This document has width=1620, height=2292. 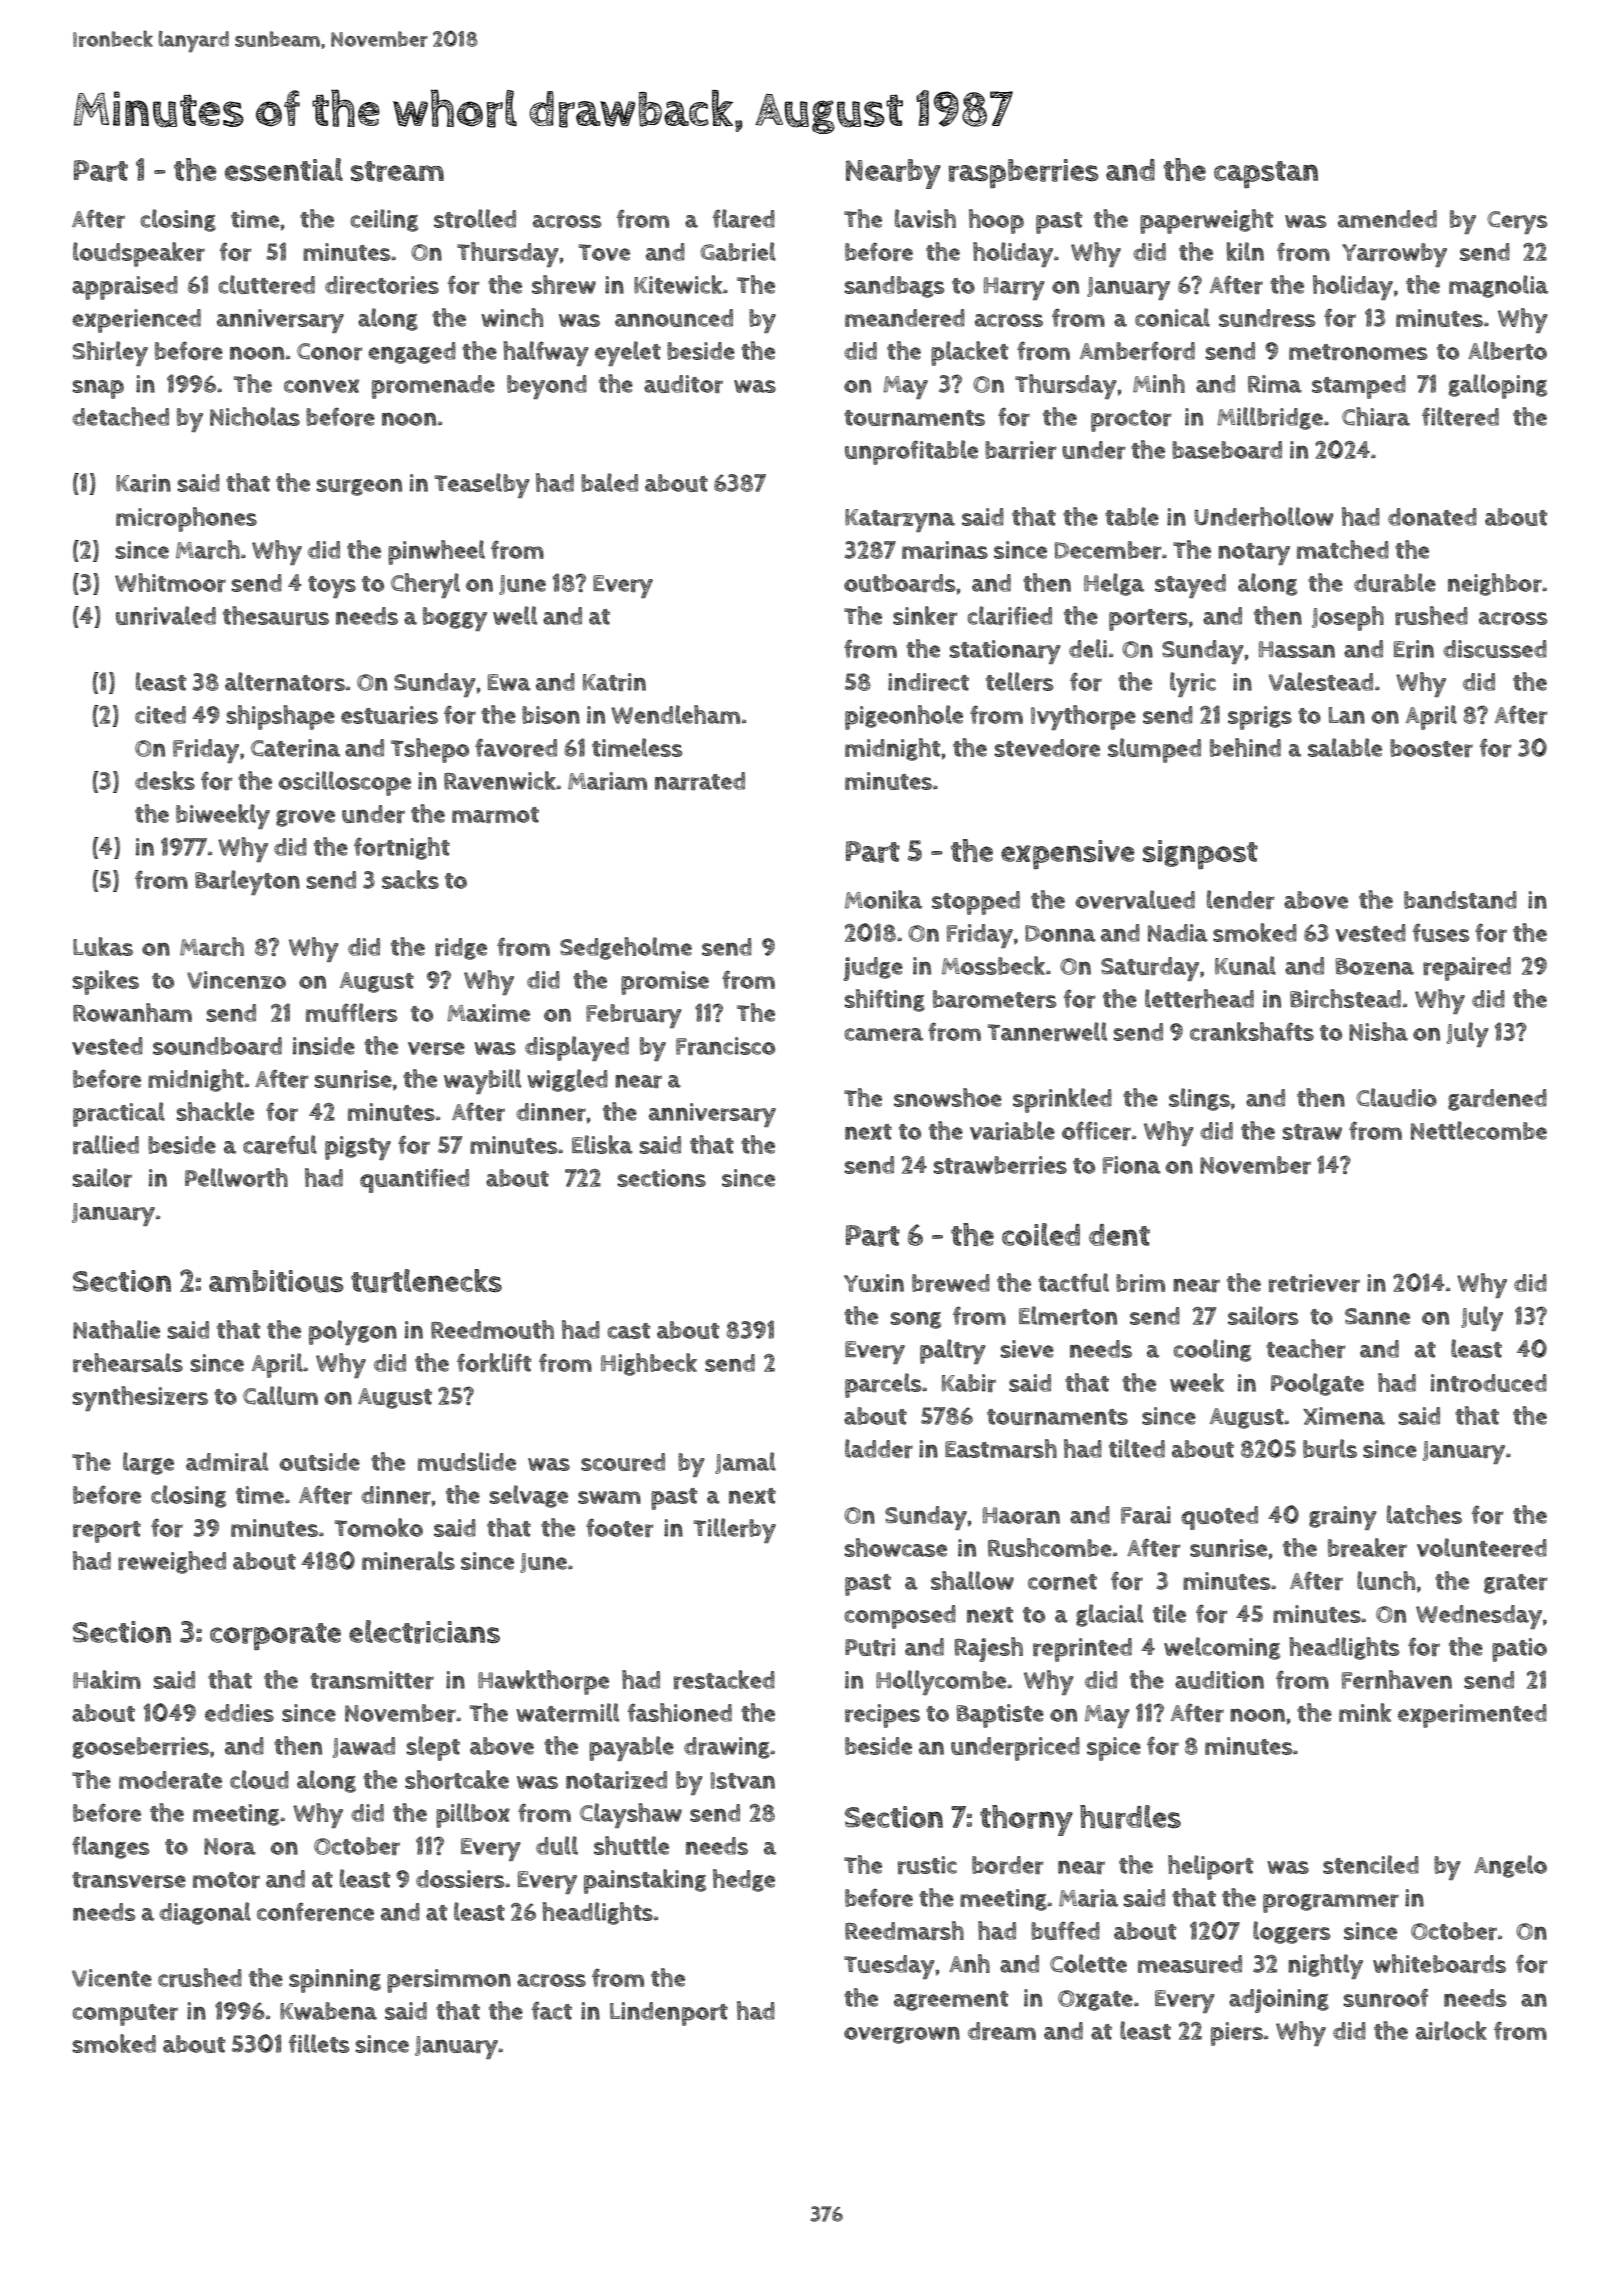 I want to click on quantified, so click(x=414, y=1180).
